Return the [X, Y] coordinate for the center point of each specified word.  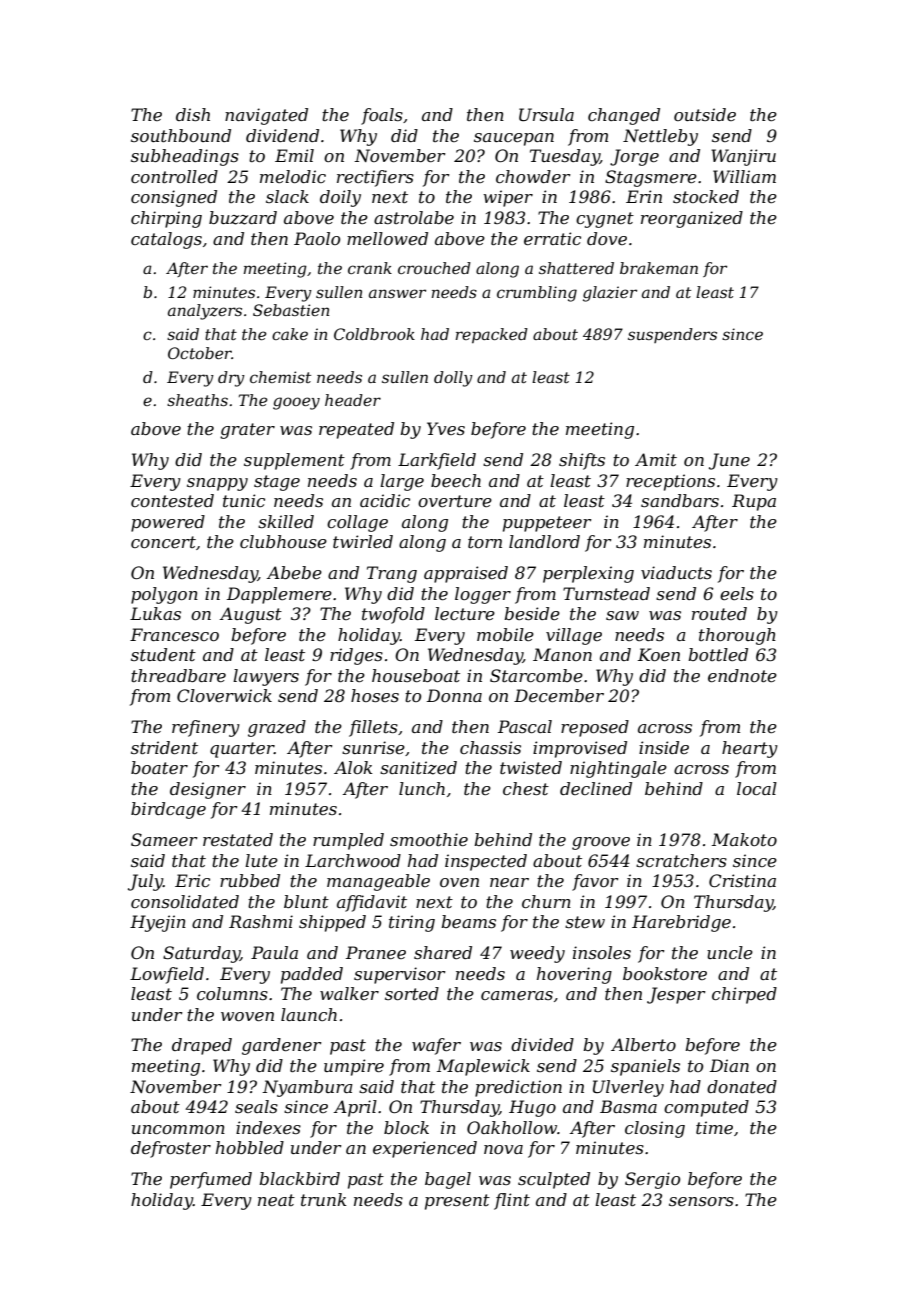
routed [719, 613]
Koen [659, 654]
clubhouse [283, 541]
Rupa [754, 502]
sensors [701, 1201]
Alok [353, 767]
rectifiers [375, 178]
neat [276, 1200]
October [200, 353]
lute [261, 860]
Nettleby [660, 137]
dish [193, 114]
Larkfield [437, 461]
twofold [393, 615]
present [457, 1202]
